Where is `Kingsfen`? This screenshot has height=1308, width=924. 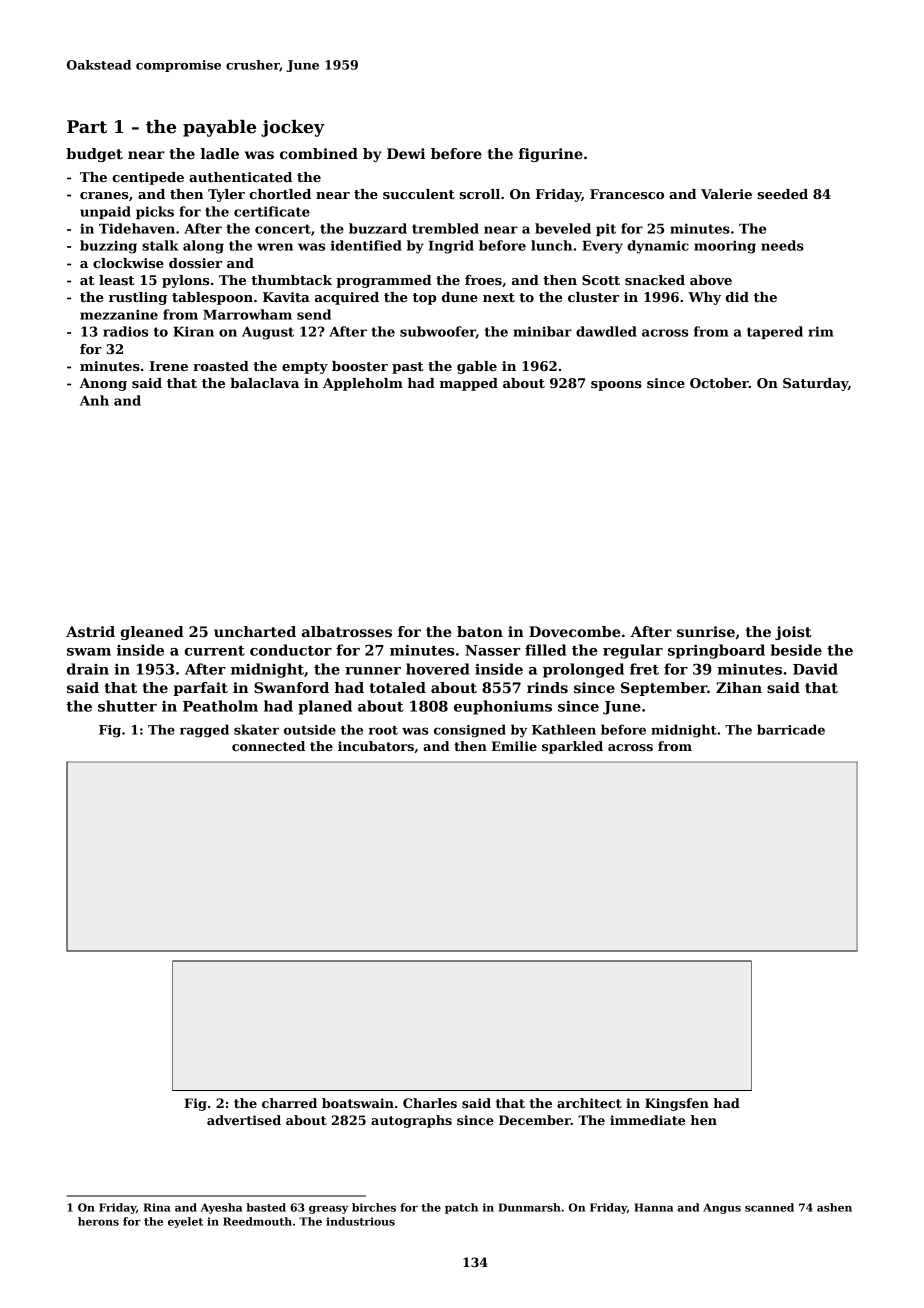
Kingsfen is located at coordinates (677, 1104).
